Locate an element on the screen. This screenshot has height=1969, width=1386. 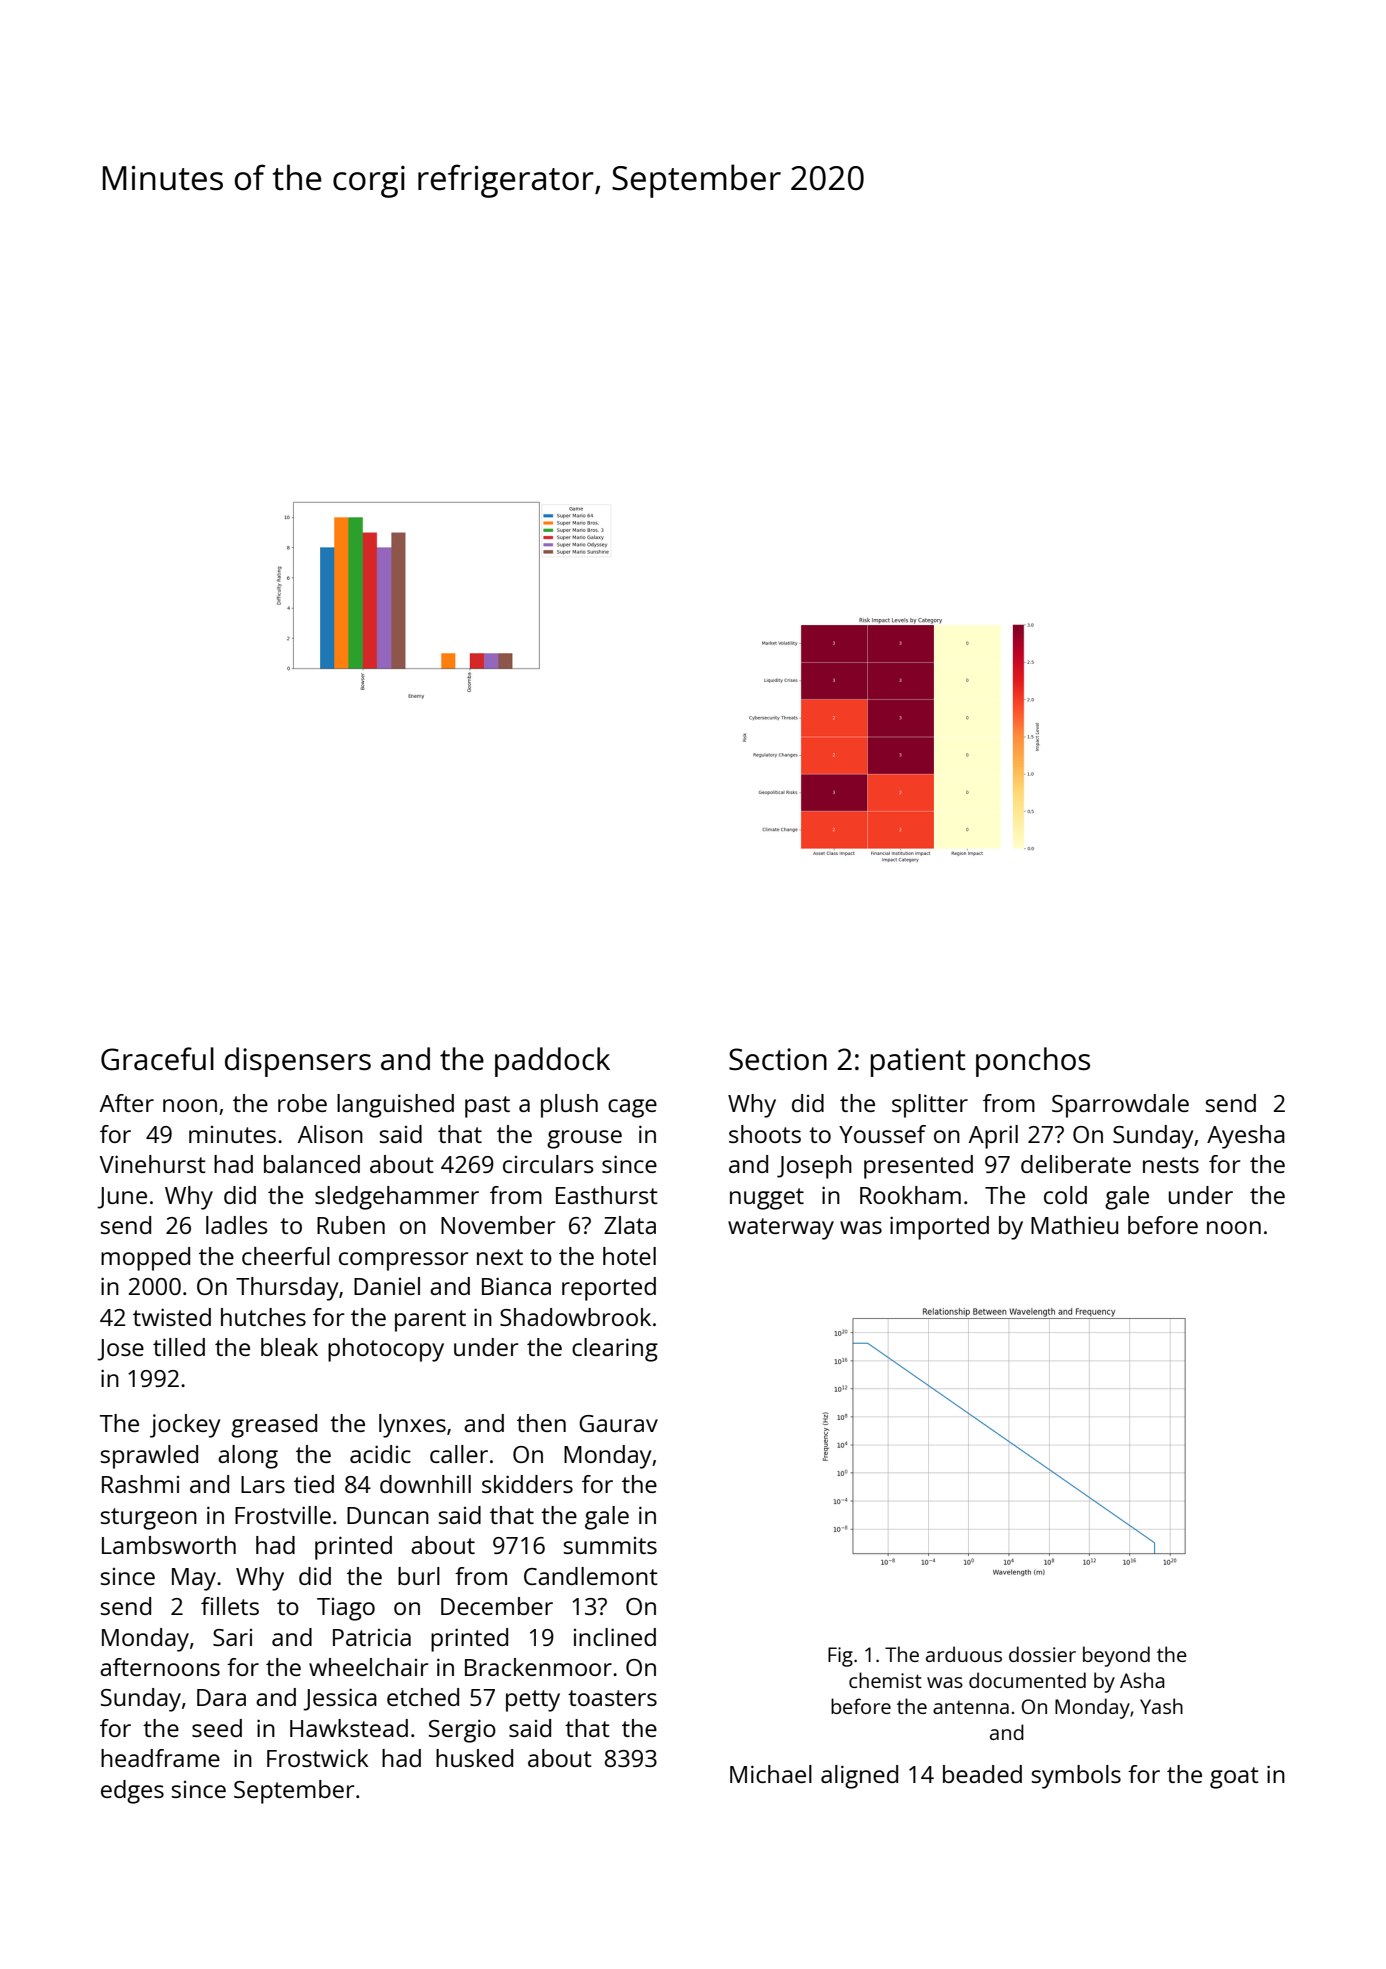
Gaurav is located at coordinates (618, 1423).
